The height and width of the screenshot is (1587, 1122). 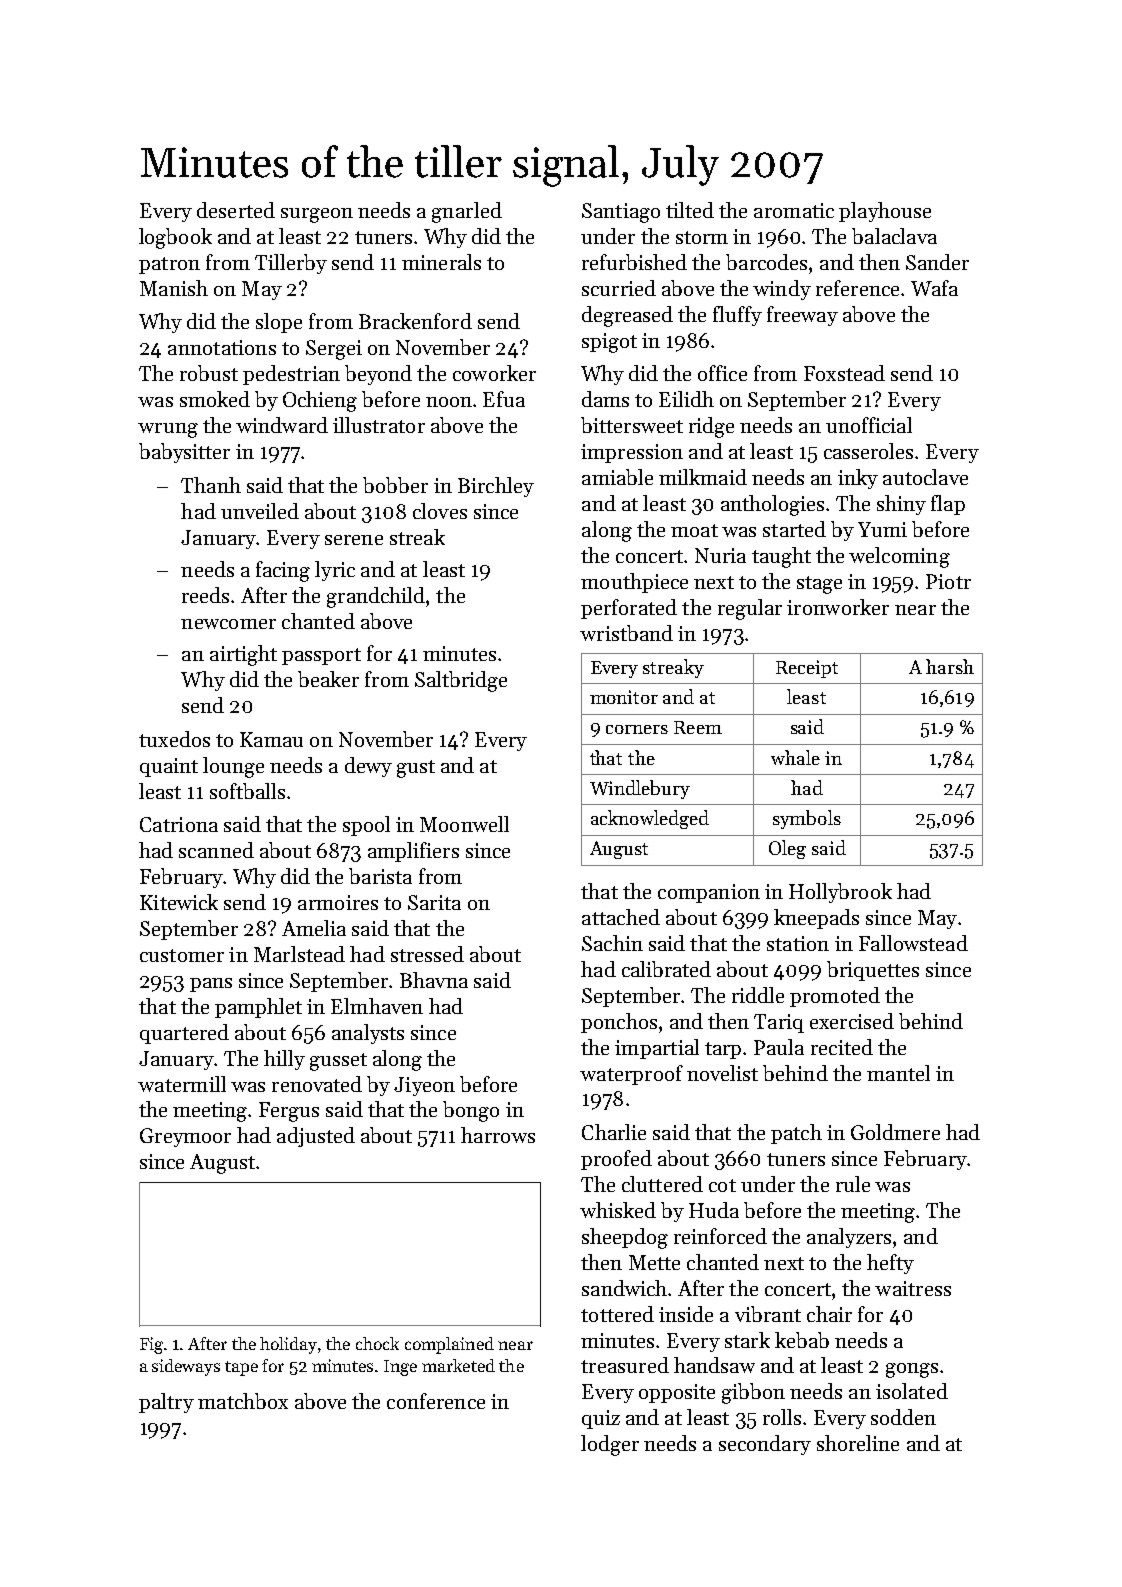 I want to click on noon, so click(x=449, y=402).
